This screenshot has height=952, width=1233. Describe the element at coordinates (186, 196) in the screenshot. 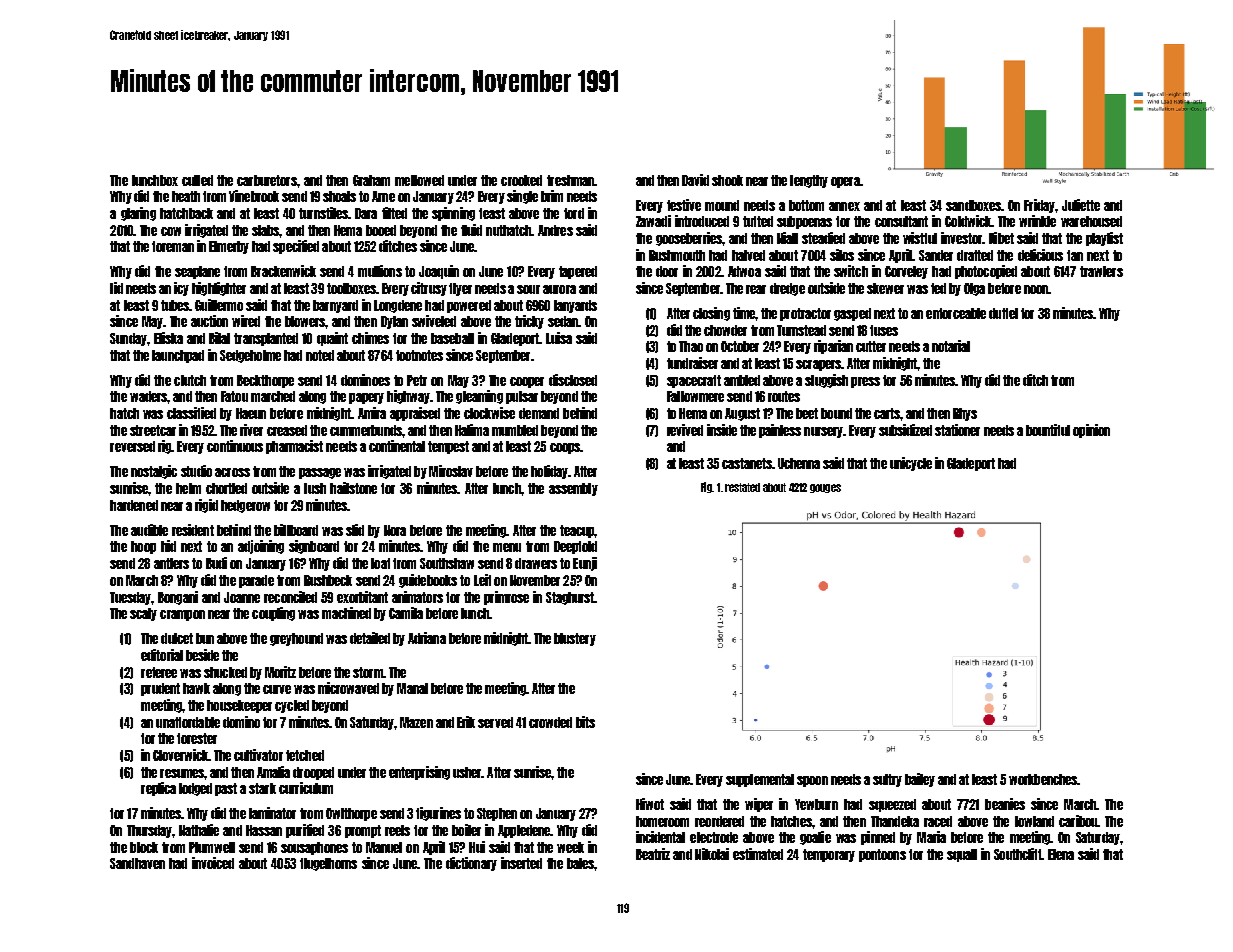

I see `heath` at that location.
